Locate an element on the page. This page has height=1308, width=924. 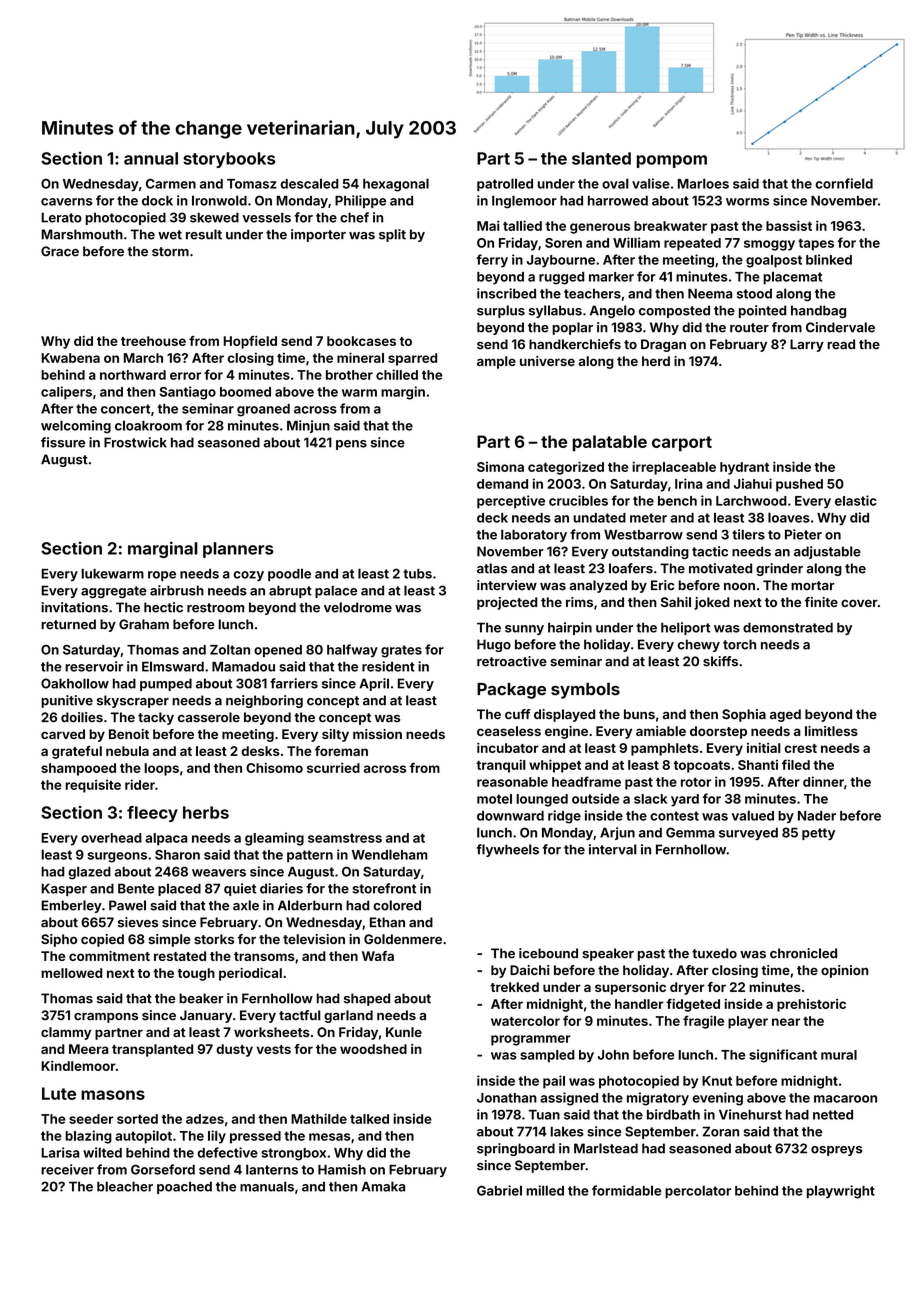
ferry is located at coordinates (492, 261).
